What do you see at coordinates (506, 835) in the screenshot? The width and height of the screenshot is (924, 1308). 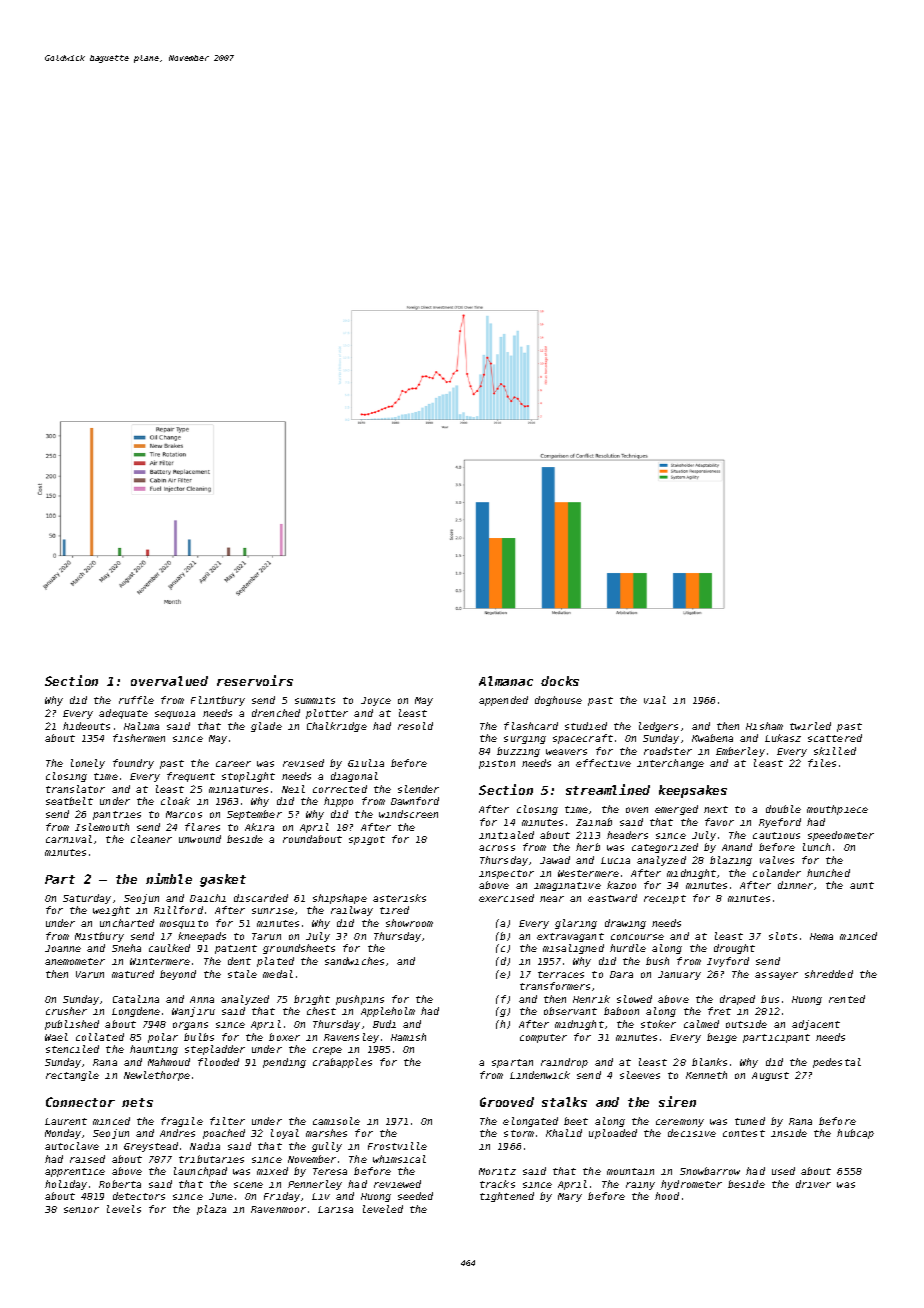 I see `initialed` at bounding box center [506, 835].
